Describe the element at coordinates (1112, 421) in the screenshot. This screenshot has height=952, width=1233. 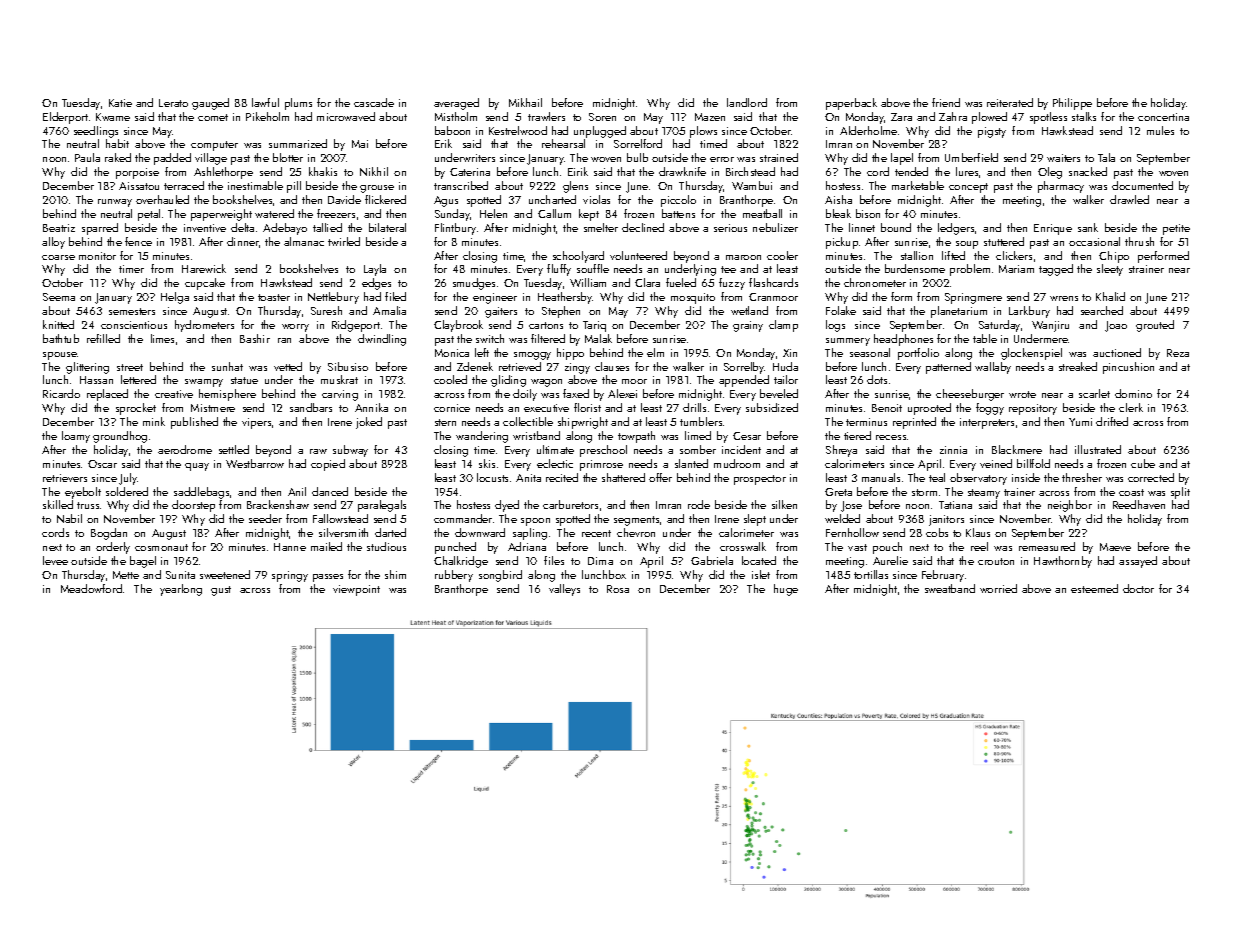
I see `drifted` at that location.
